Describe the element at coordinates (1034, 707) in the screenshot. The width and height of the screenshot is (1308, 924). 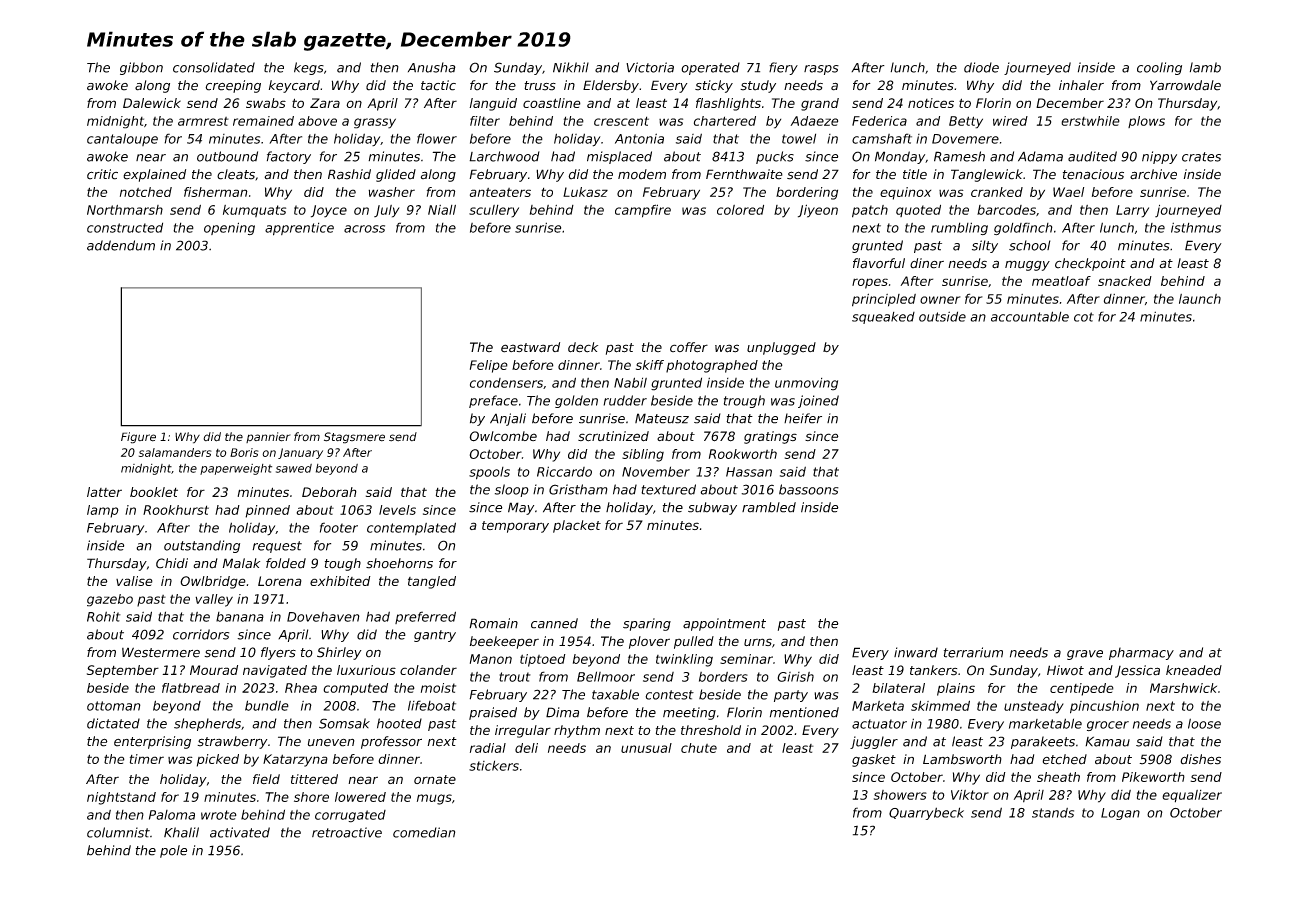
I see `unsteady` at that location.
